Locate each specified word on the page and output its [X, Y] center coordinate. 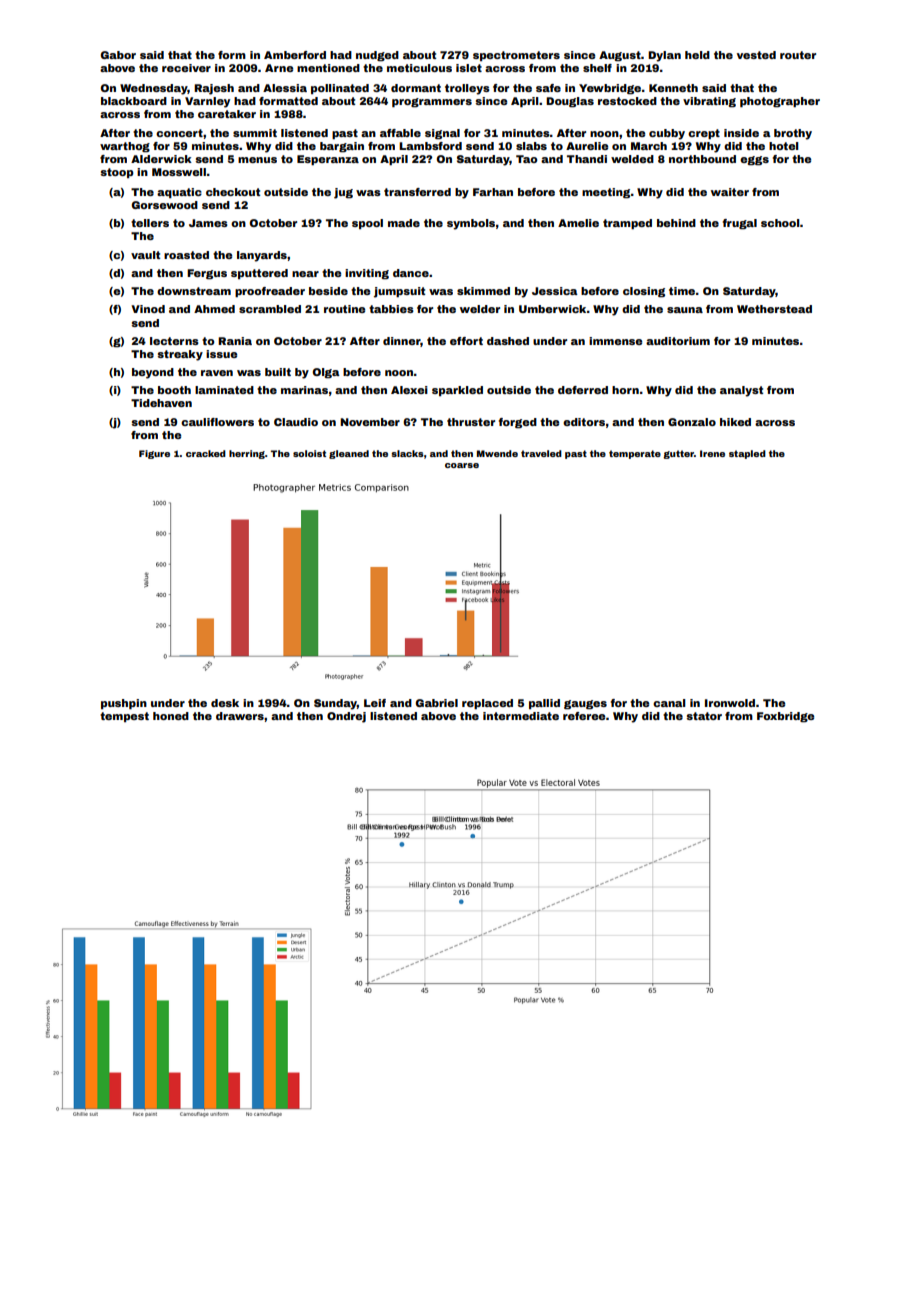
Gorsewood [165, 205]
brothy [793, 134]
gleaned [349, 454]
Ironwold [730, 703]
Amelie [578, 223]
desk [225, 703]
